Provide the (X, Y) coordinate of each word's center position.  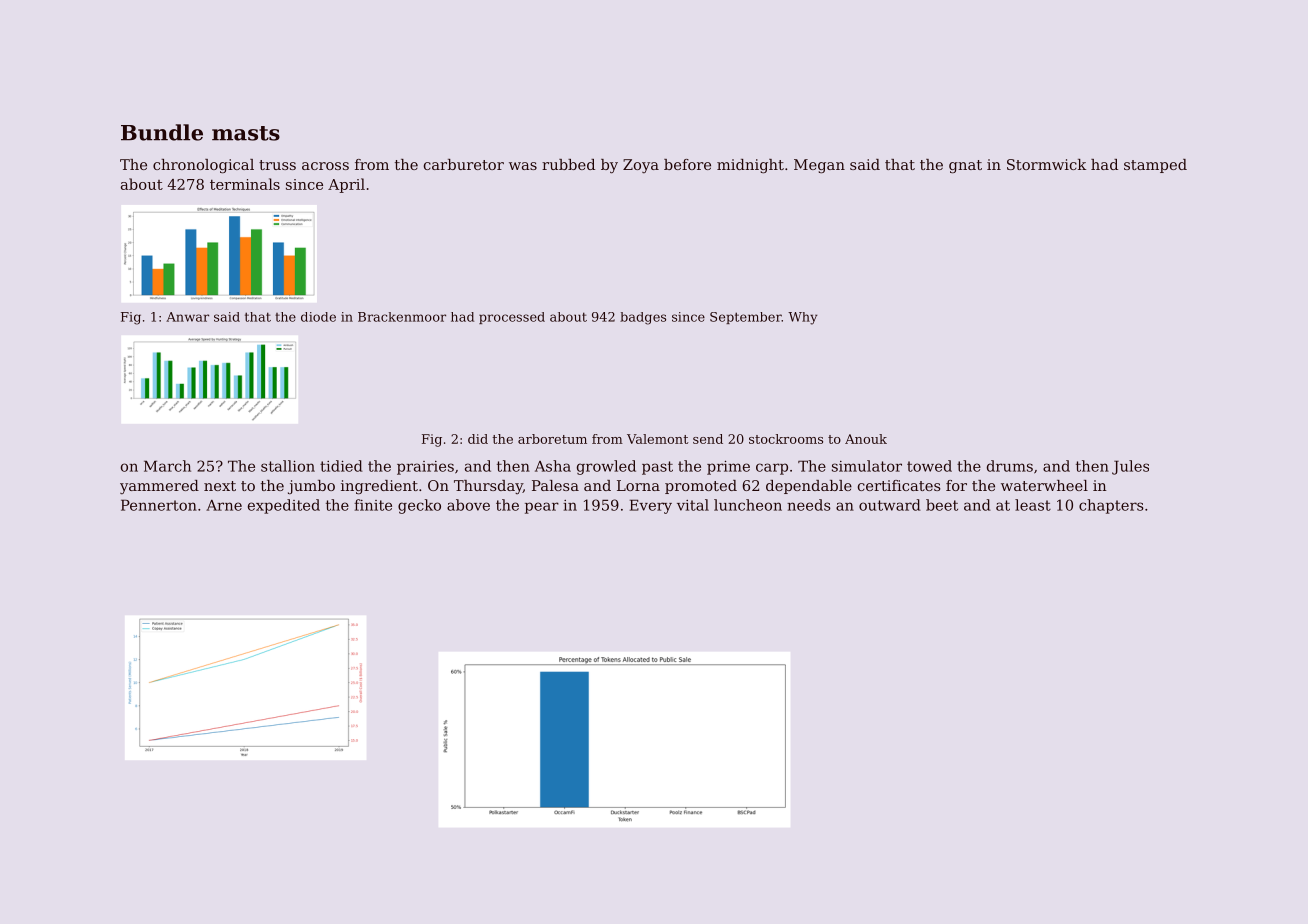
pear (542, 508)
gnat (965, 167)
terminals (245, 184)
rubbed (568, 164)
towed (929, 466)
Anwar (187, 317)
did (478, 439)
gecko (419, 506)
